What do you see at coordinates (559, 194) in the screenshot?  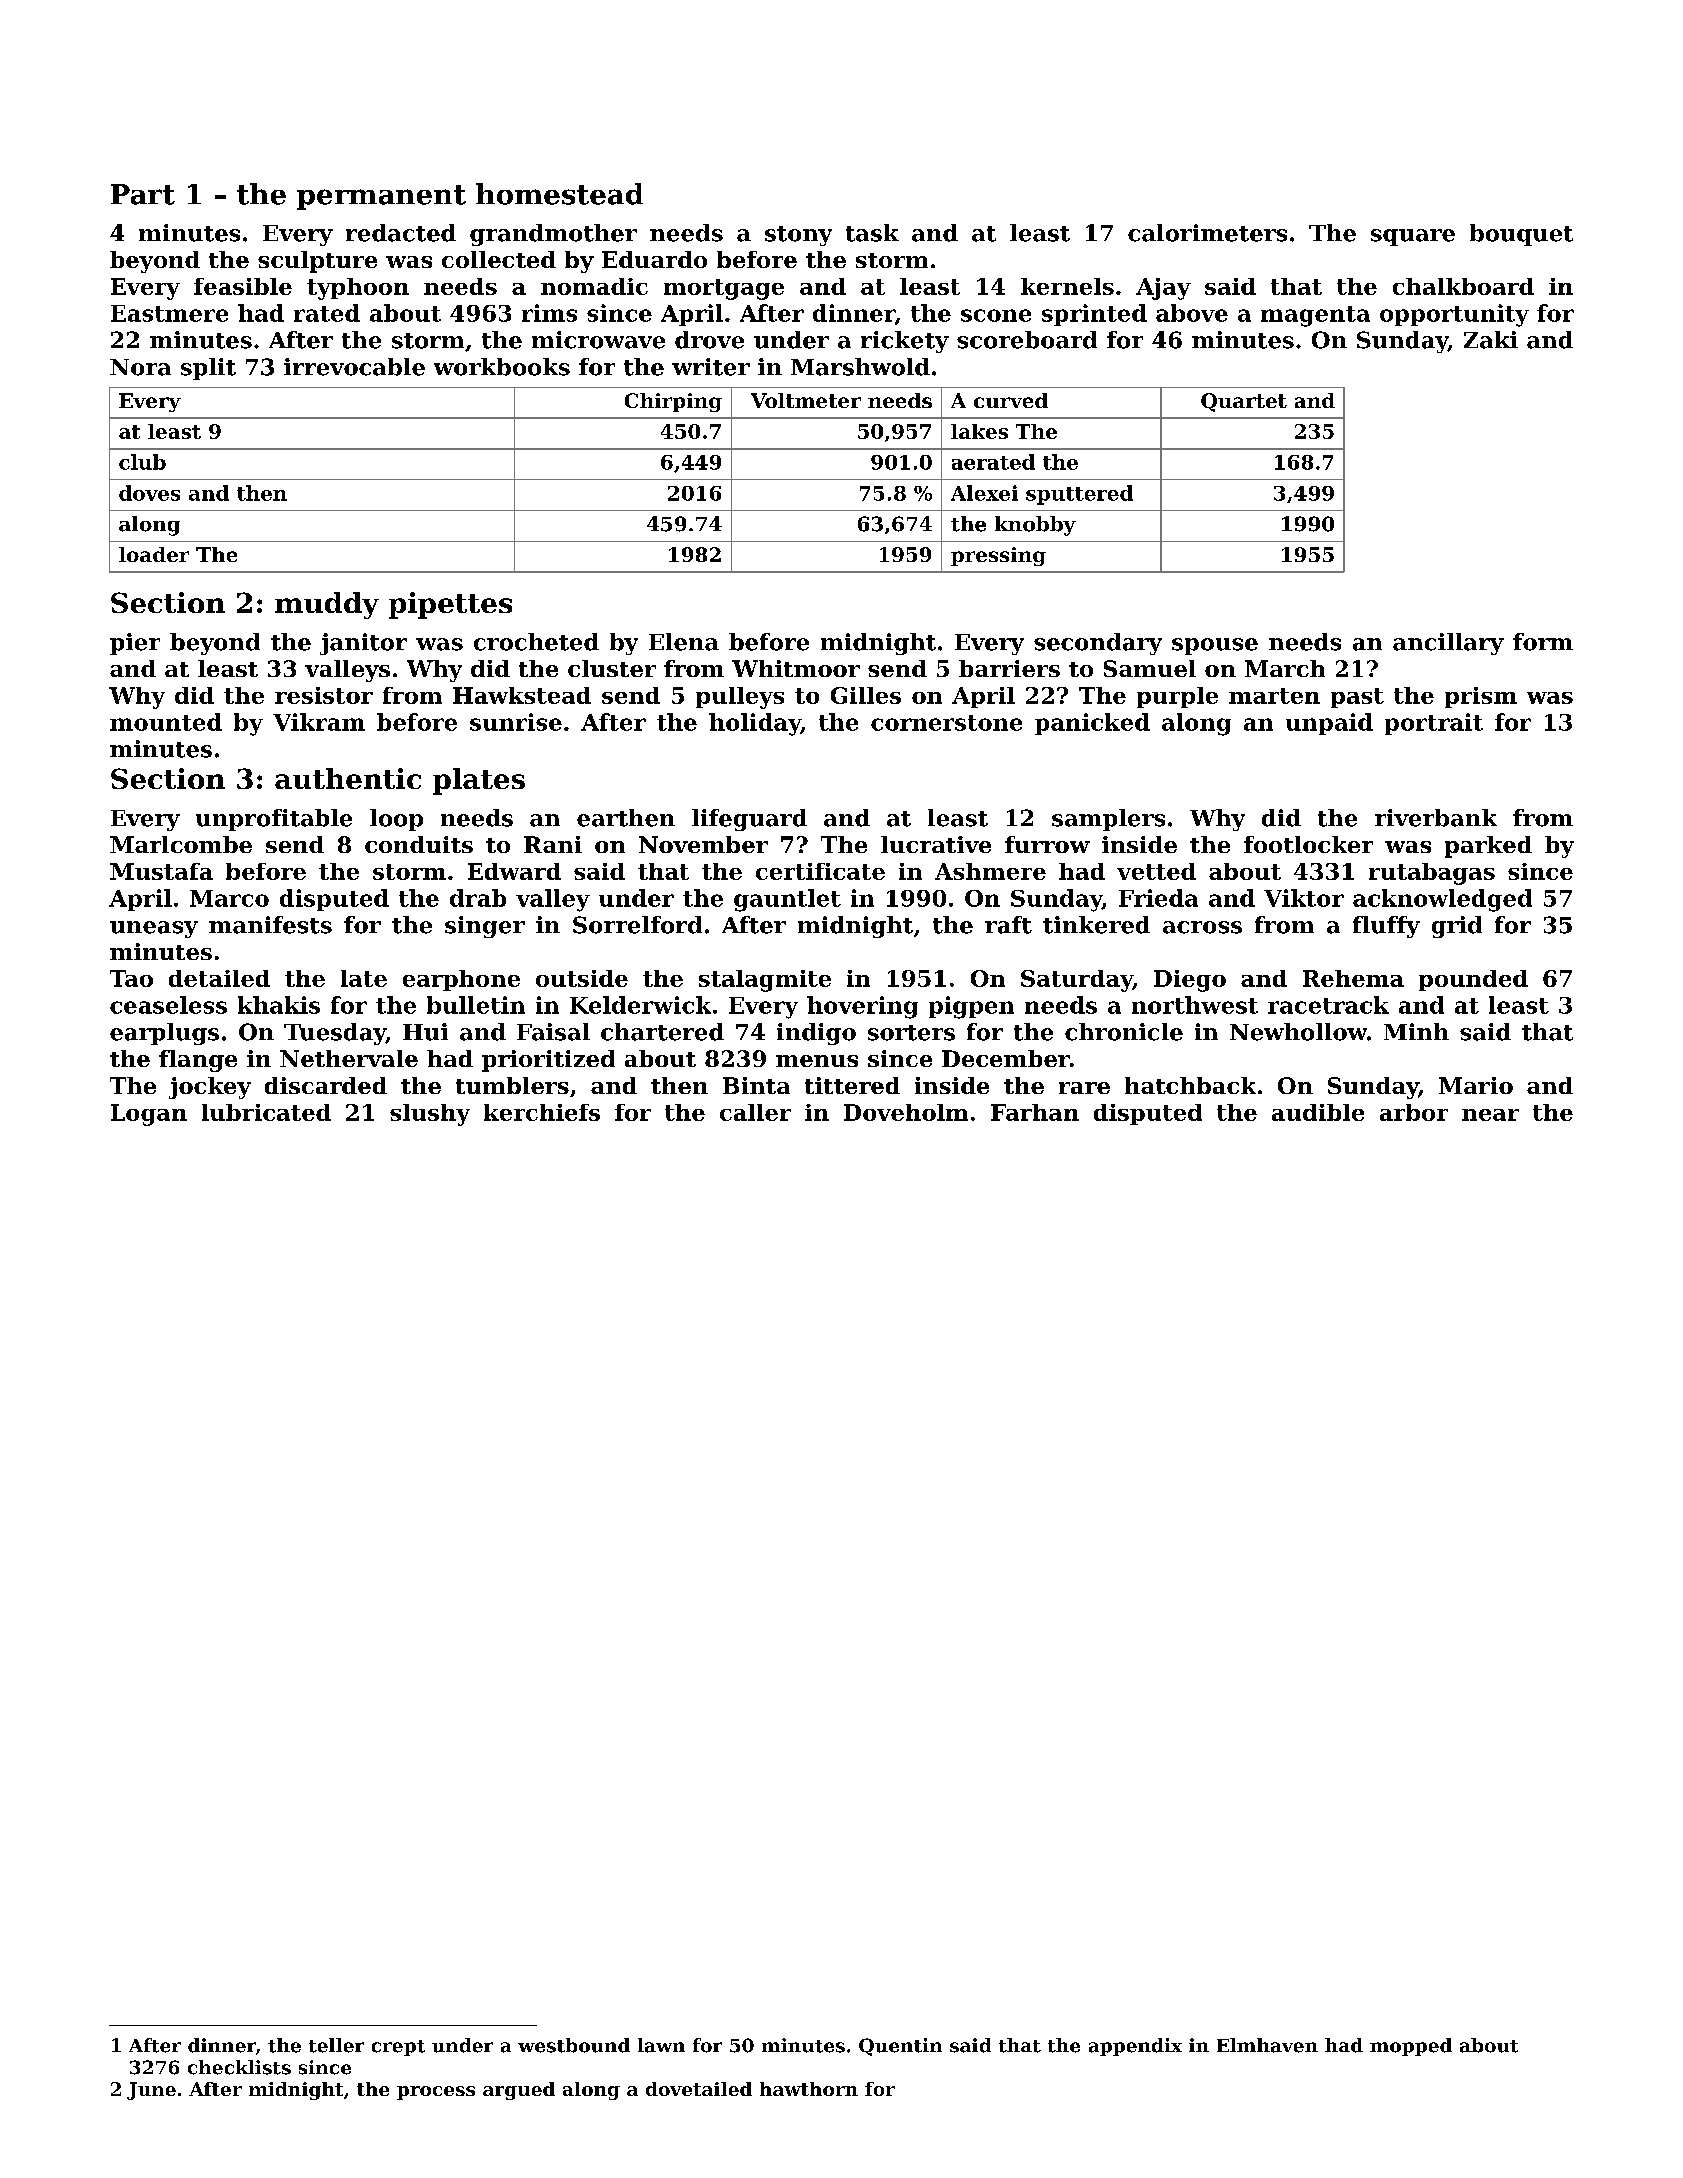 I see `homestead` at bounding box center [559, 194].
